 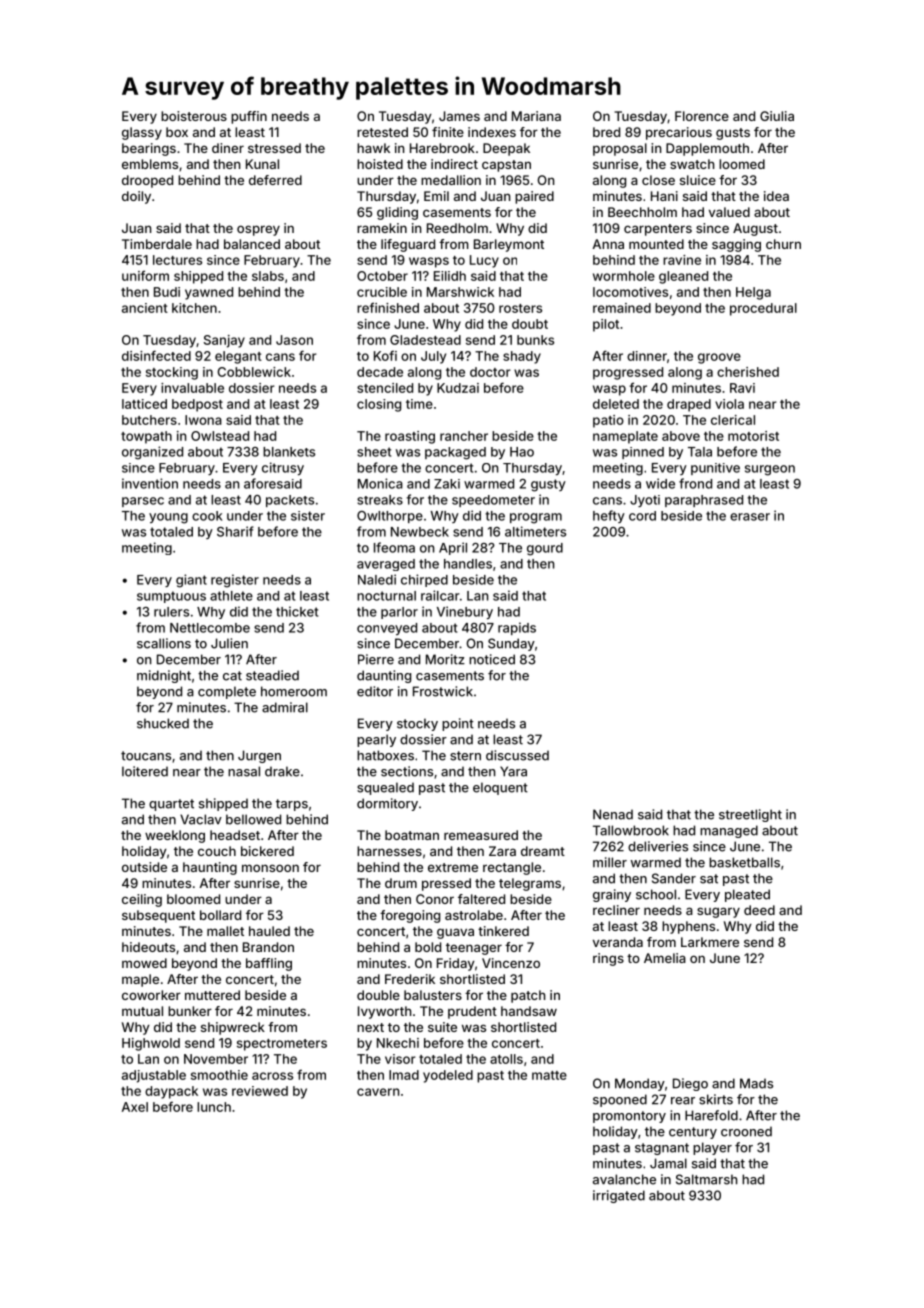 What do you see at coordinates (194, 116) in the page?
I see `boisterous` at bounding box center [194, 116].
